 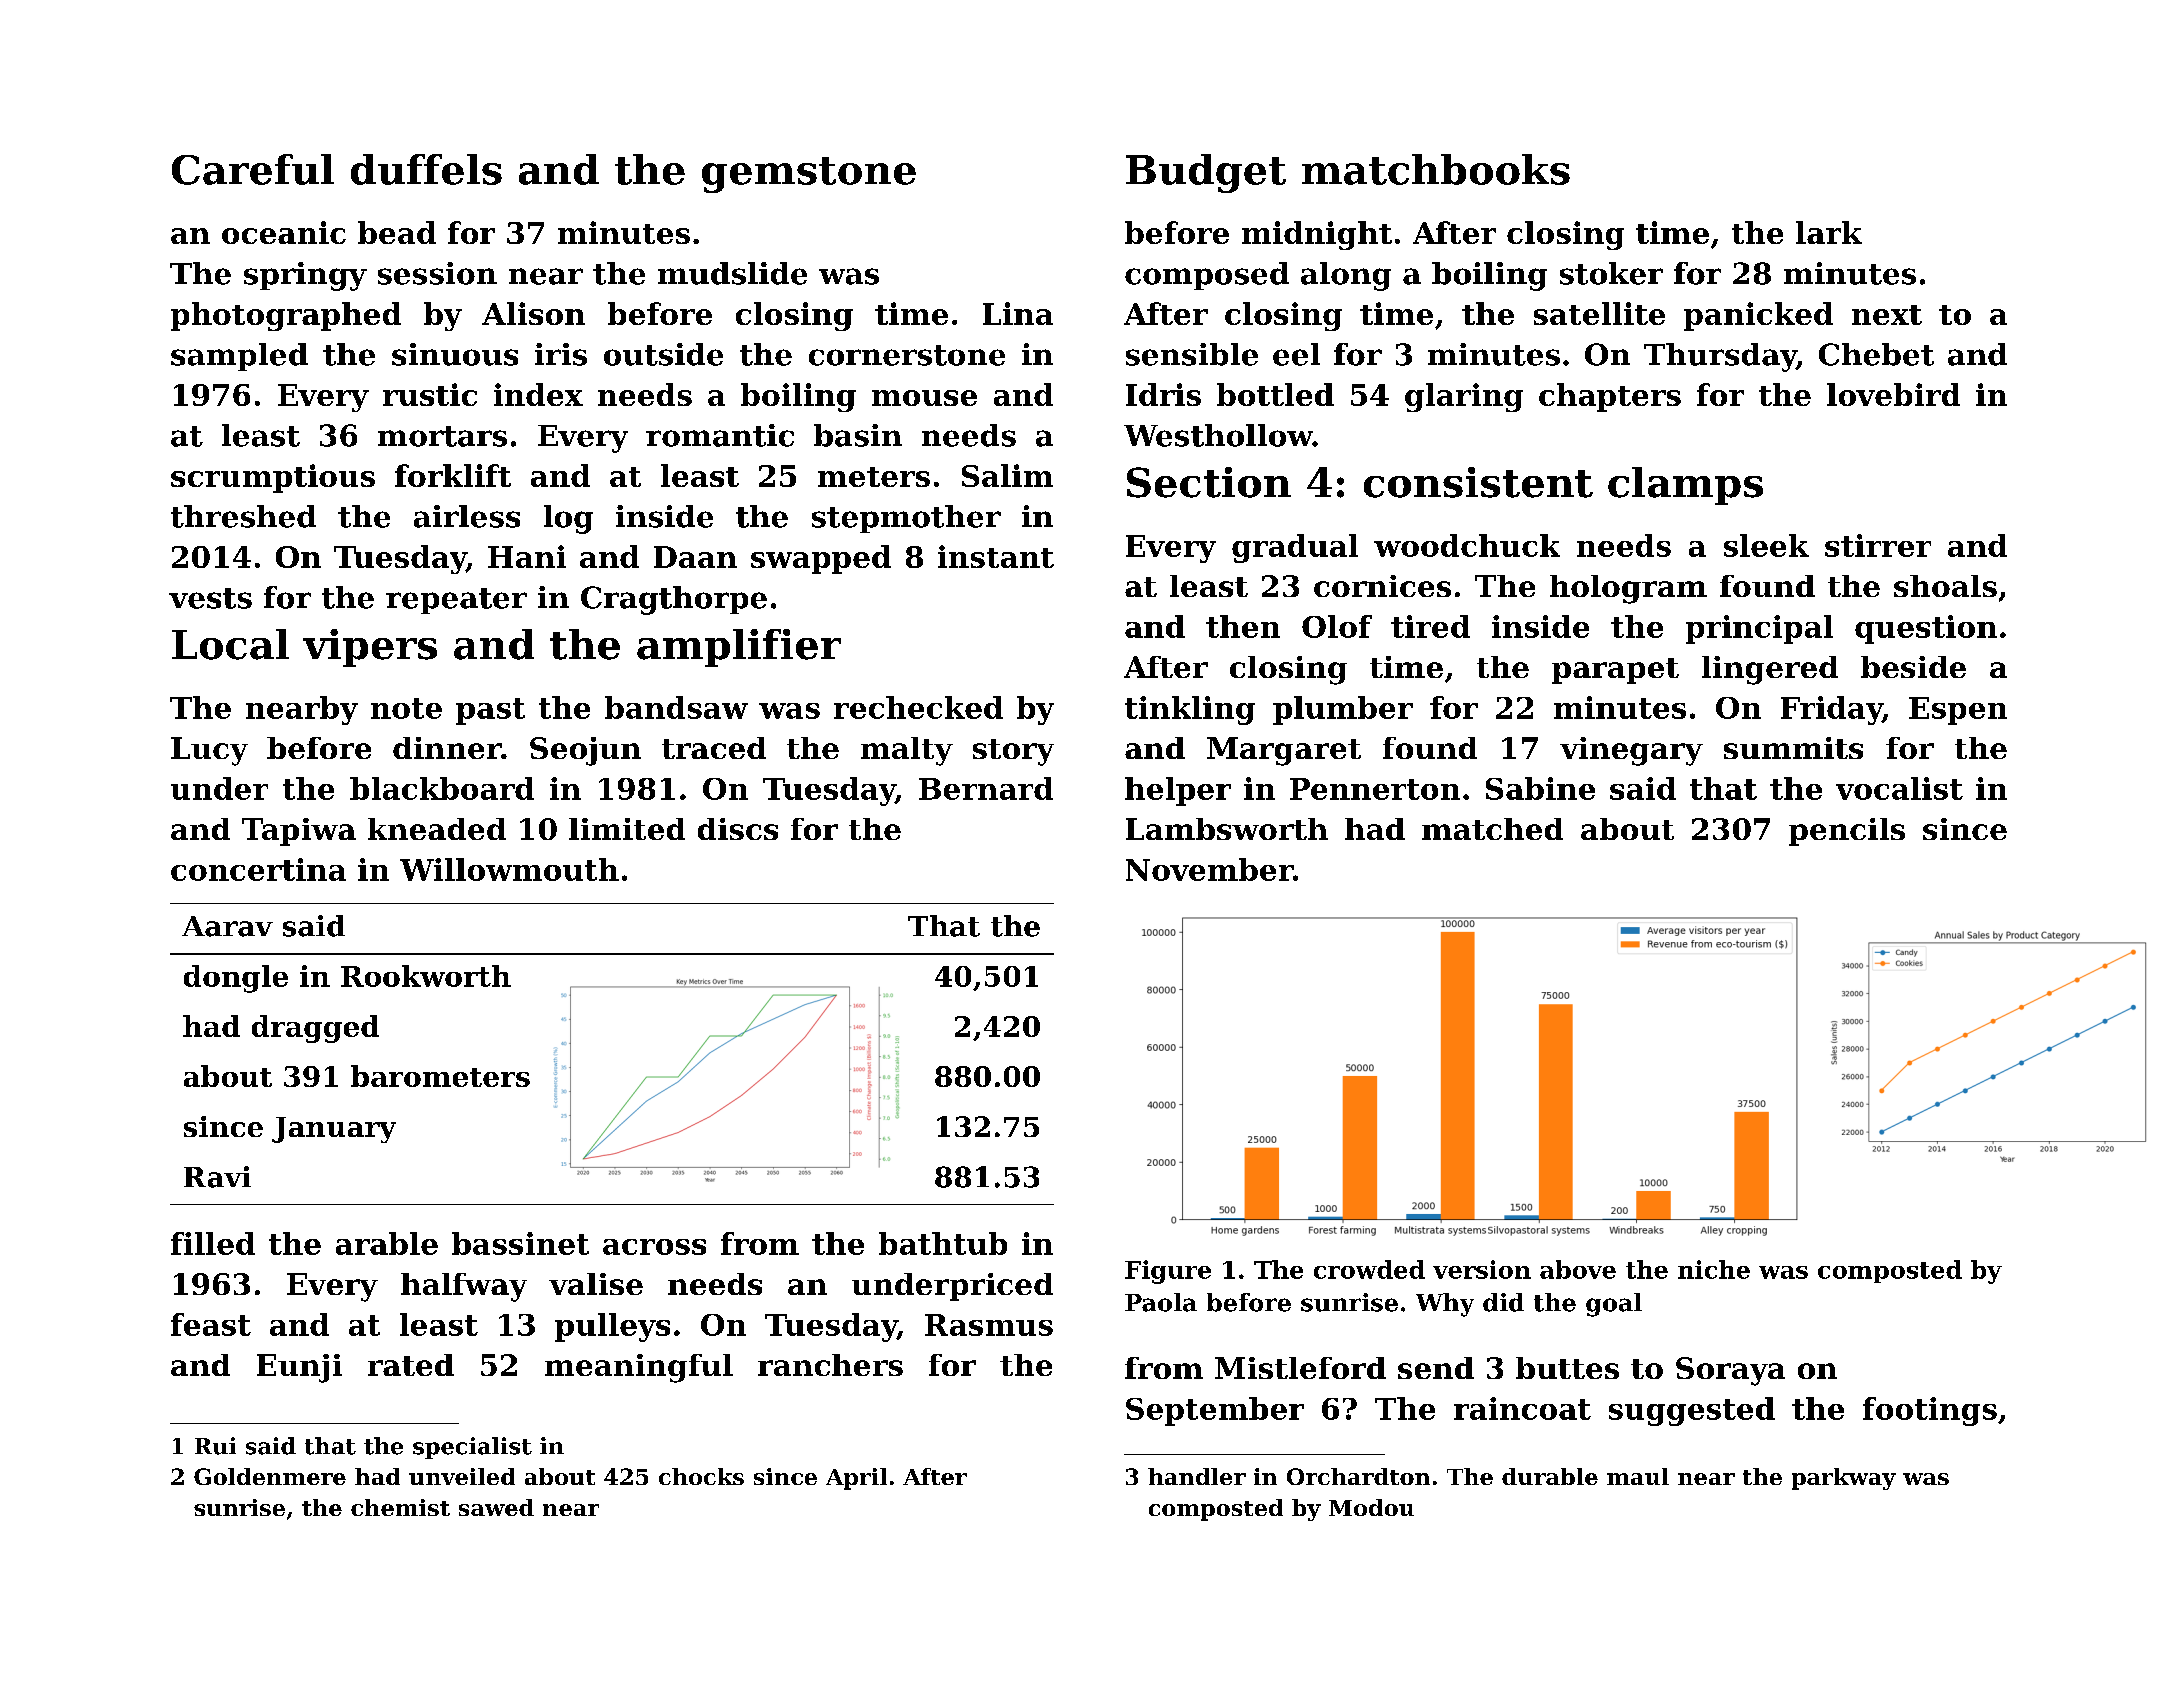 What do you see at coordinates (1766, 545) in the page?
I see `sleek` at bounding box center [1766, 545].
